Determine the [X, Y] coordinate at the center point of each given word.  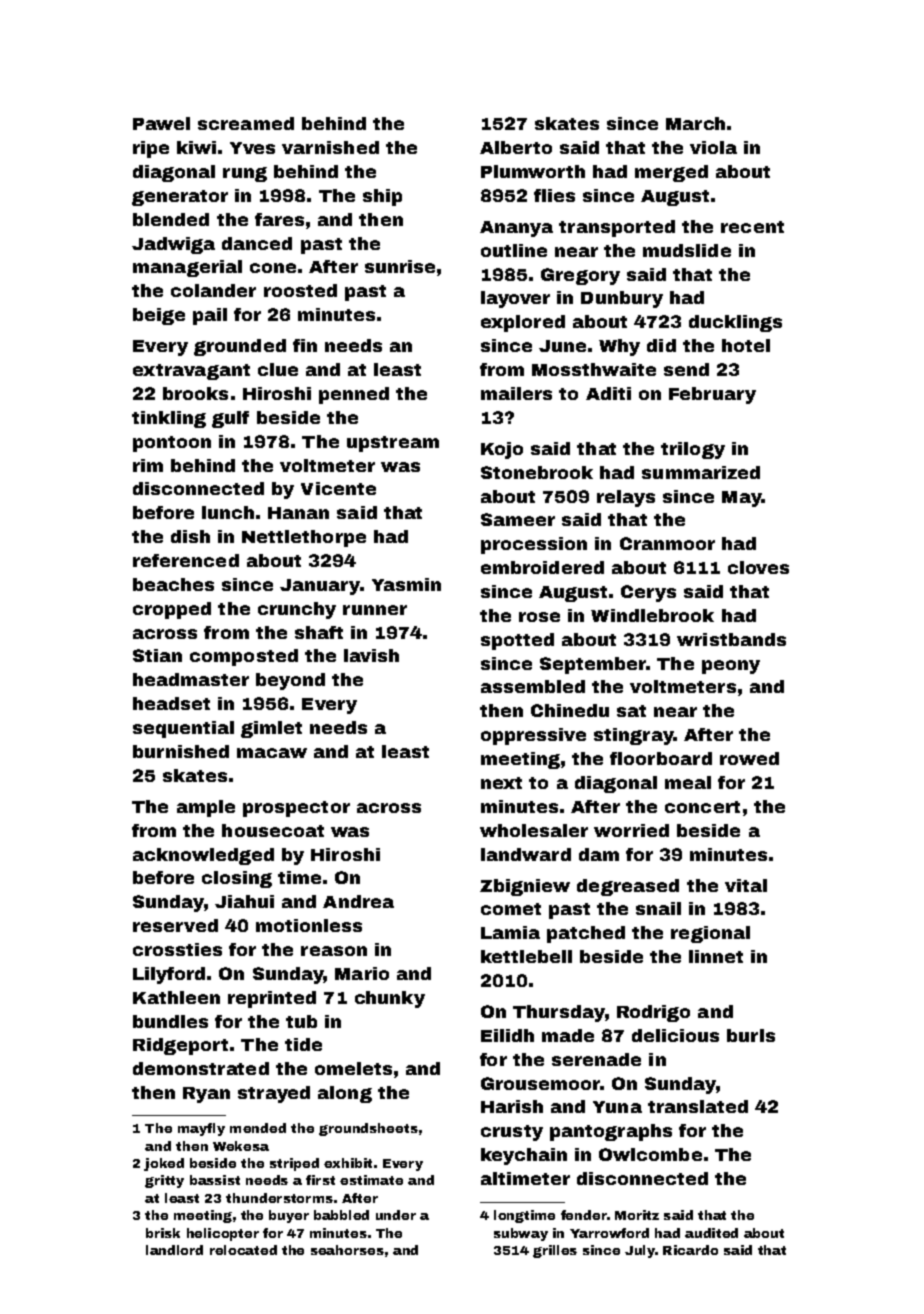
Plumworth [533, 171]
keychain [524, 1156]
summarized [701, 472]
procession [534, 545]
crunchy [297, 610]
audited [711, 1233]
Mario [362, 973]
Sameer [518, 519]
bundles [170, 1021]
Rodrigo [653, 1013]
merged [671, 173]
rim [148, 465]
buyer [289, 1216]
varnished [330, 147]
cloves [758, 567]
